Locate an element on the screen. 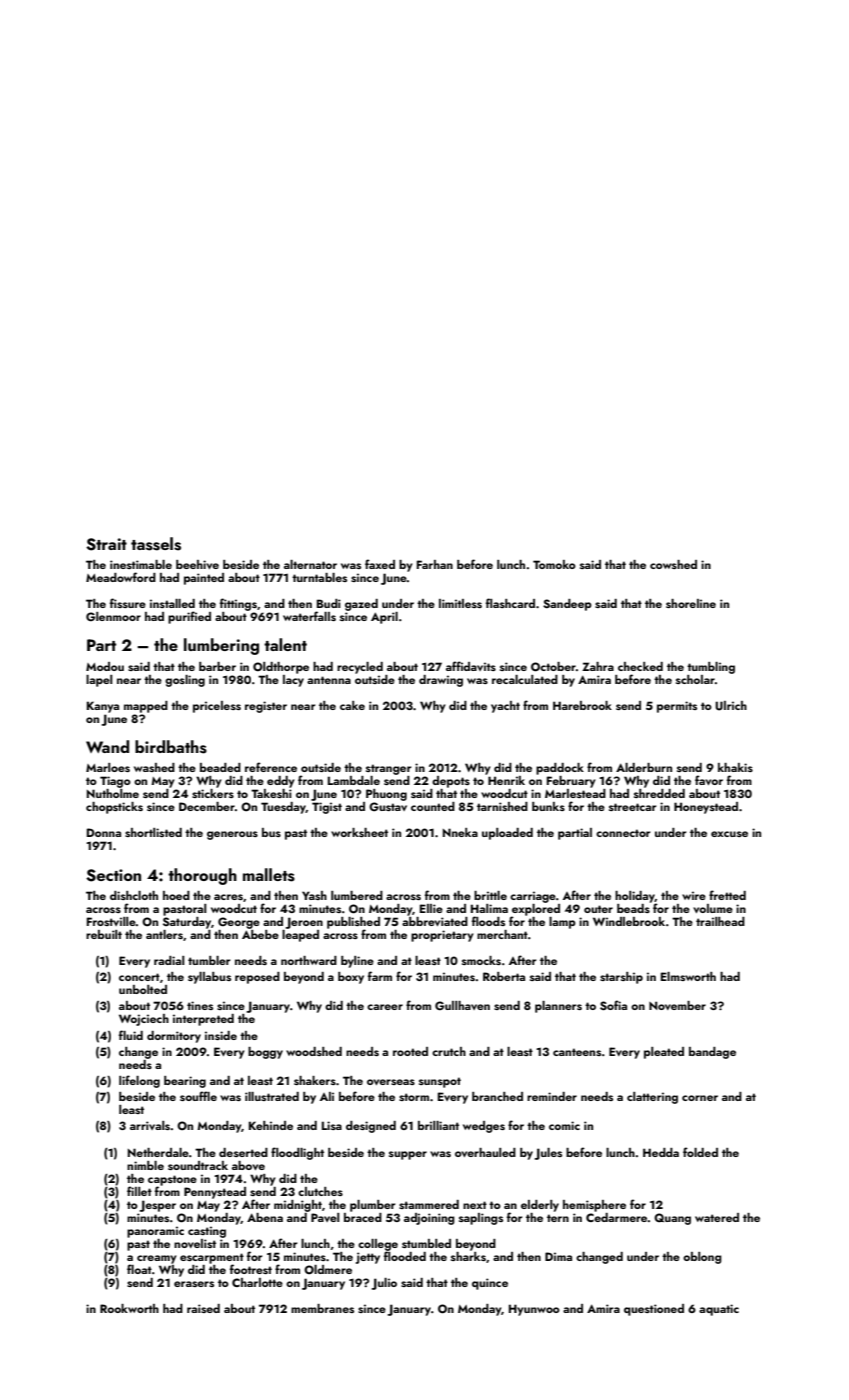 This screenshot has height=1400, width=849. Kanya is located at coordinates (103, 707).
